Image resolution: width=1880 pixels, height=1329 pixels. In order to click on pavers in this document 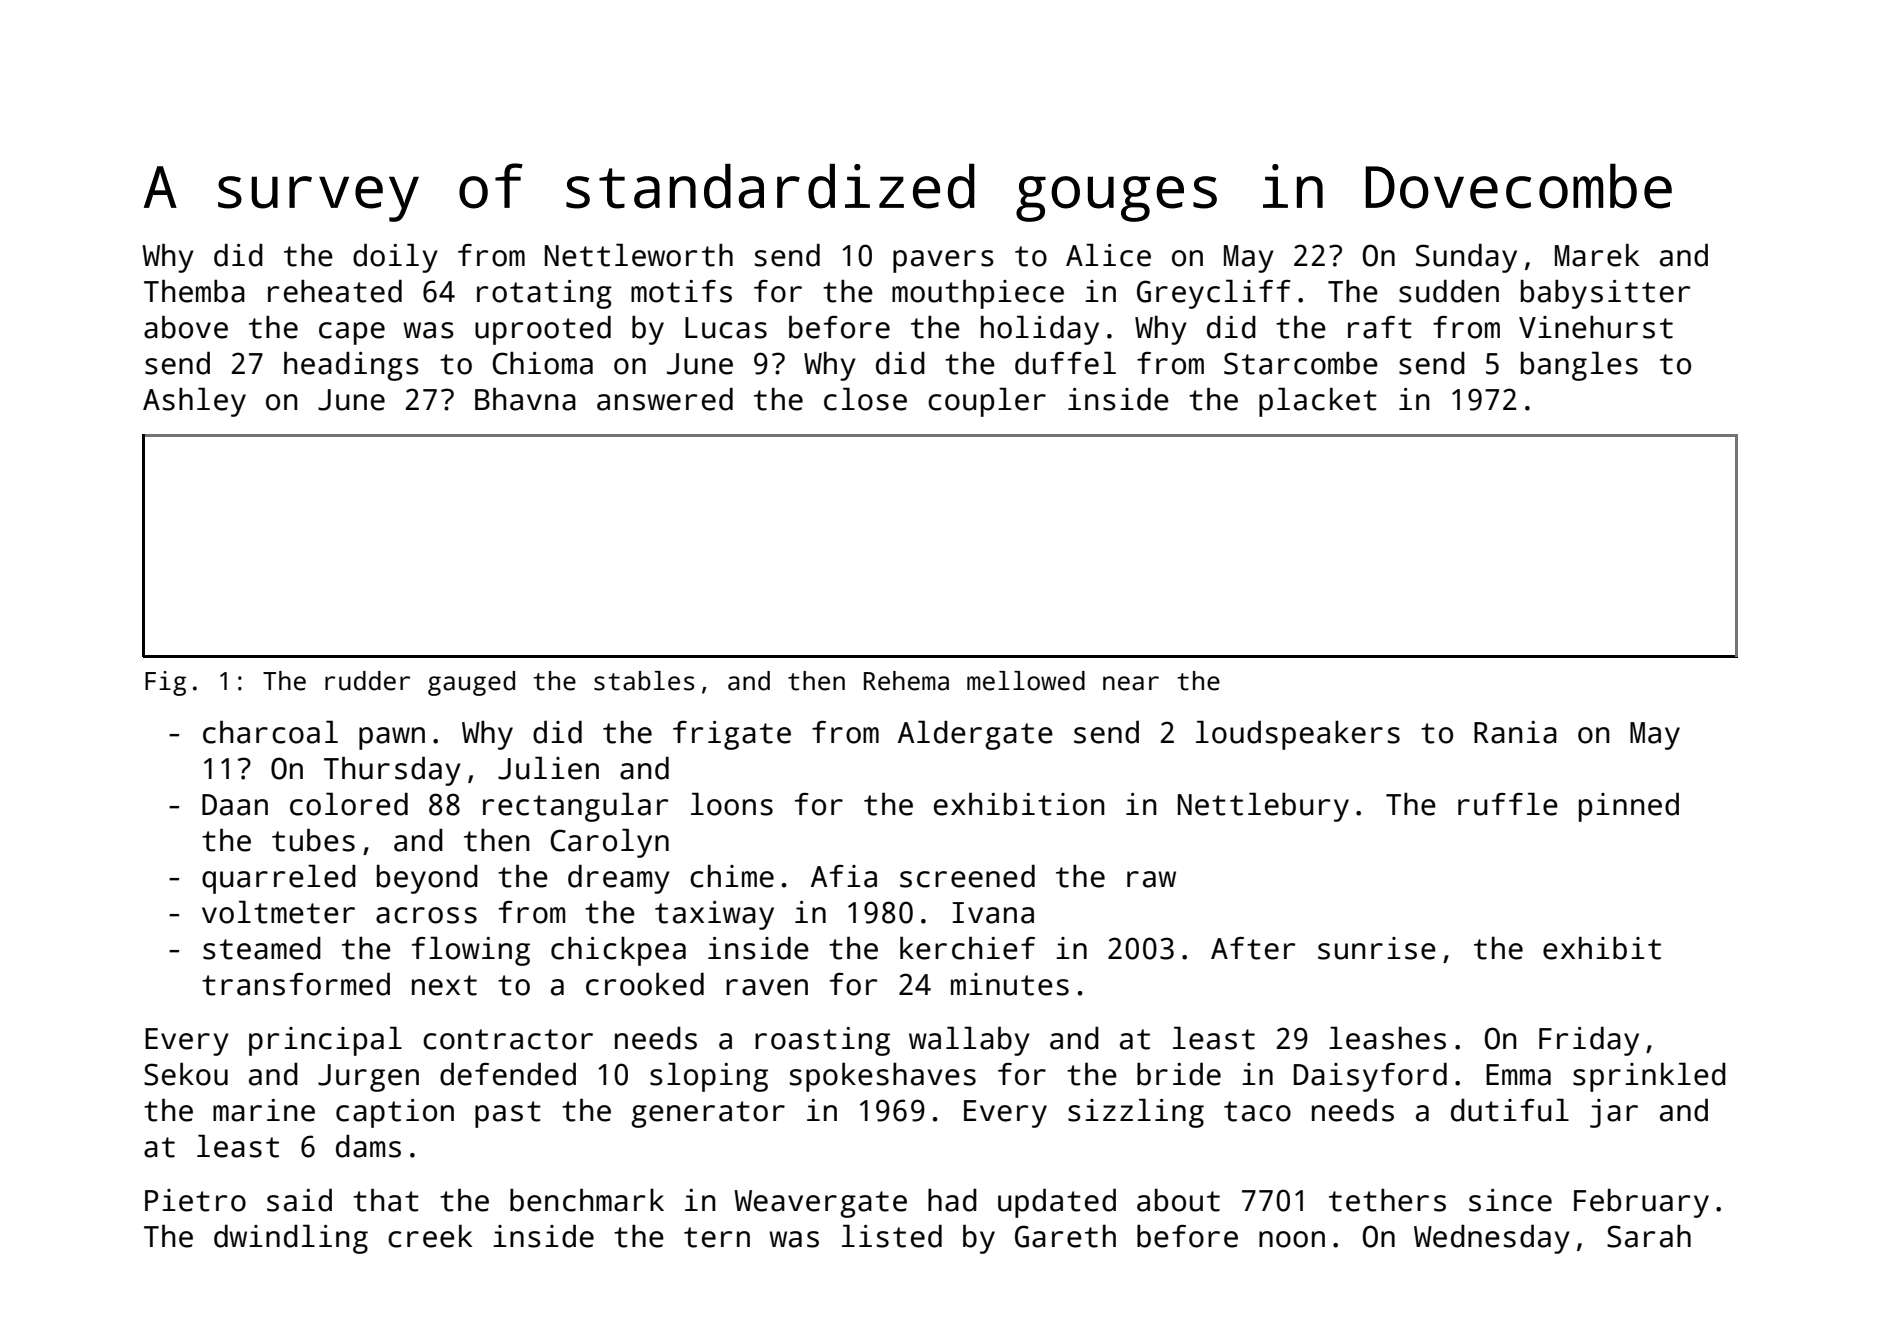, I will do `click(943, 261)`.
